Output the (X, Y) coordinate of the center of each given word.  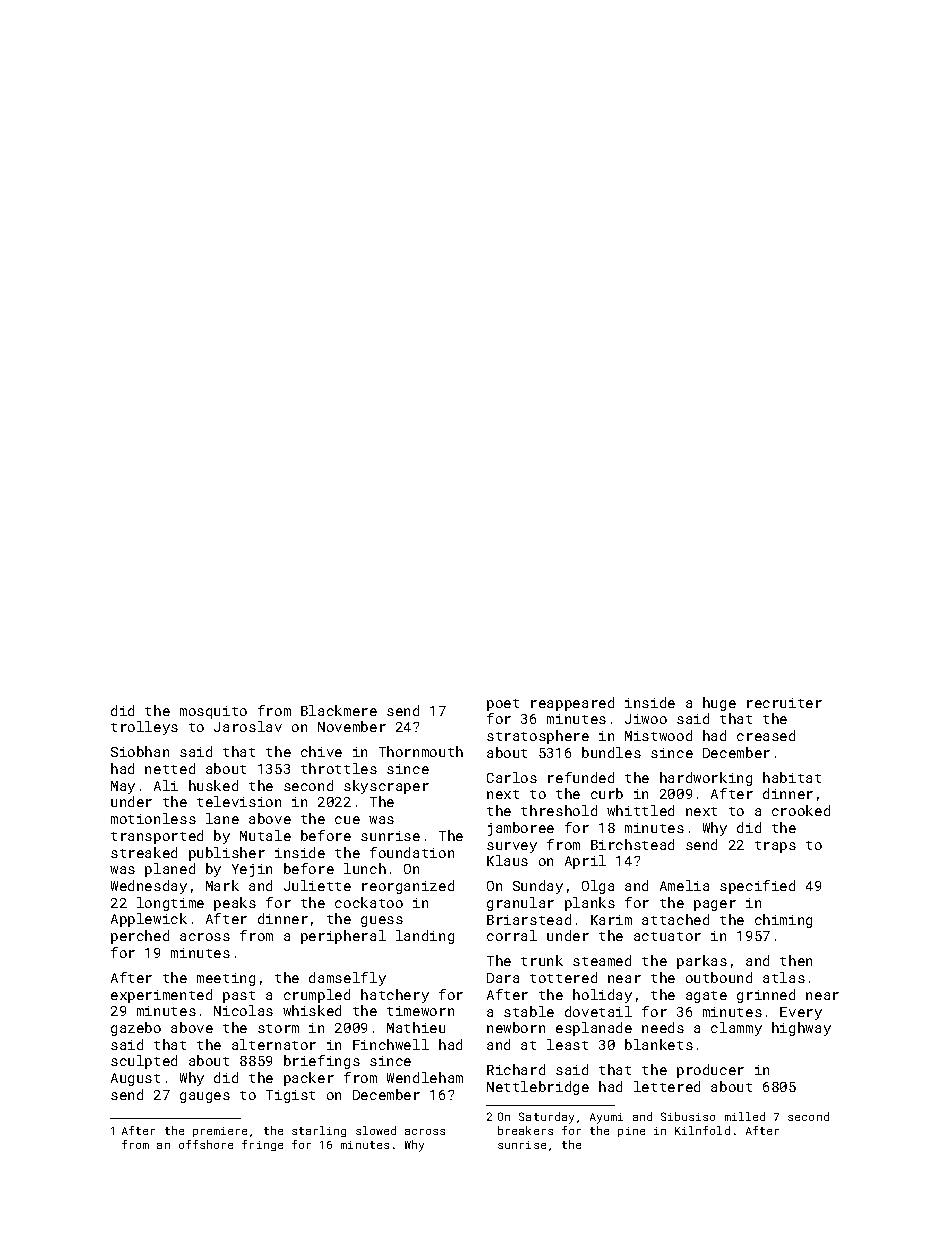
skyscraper (386, 787)
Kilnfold (702, 1130)
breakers (525, 1130)
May (123, 787)
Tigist (290, 1096)
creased (766, 735)
